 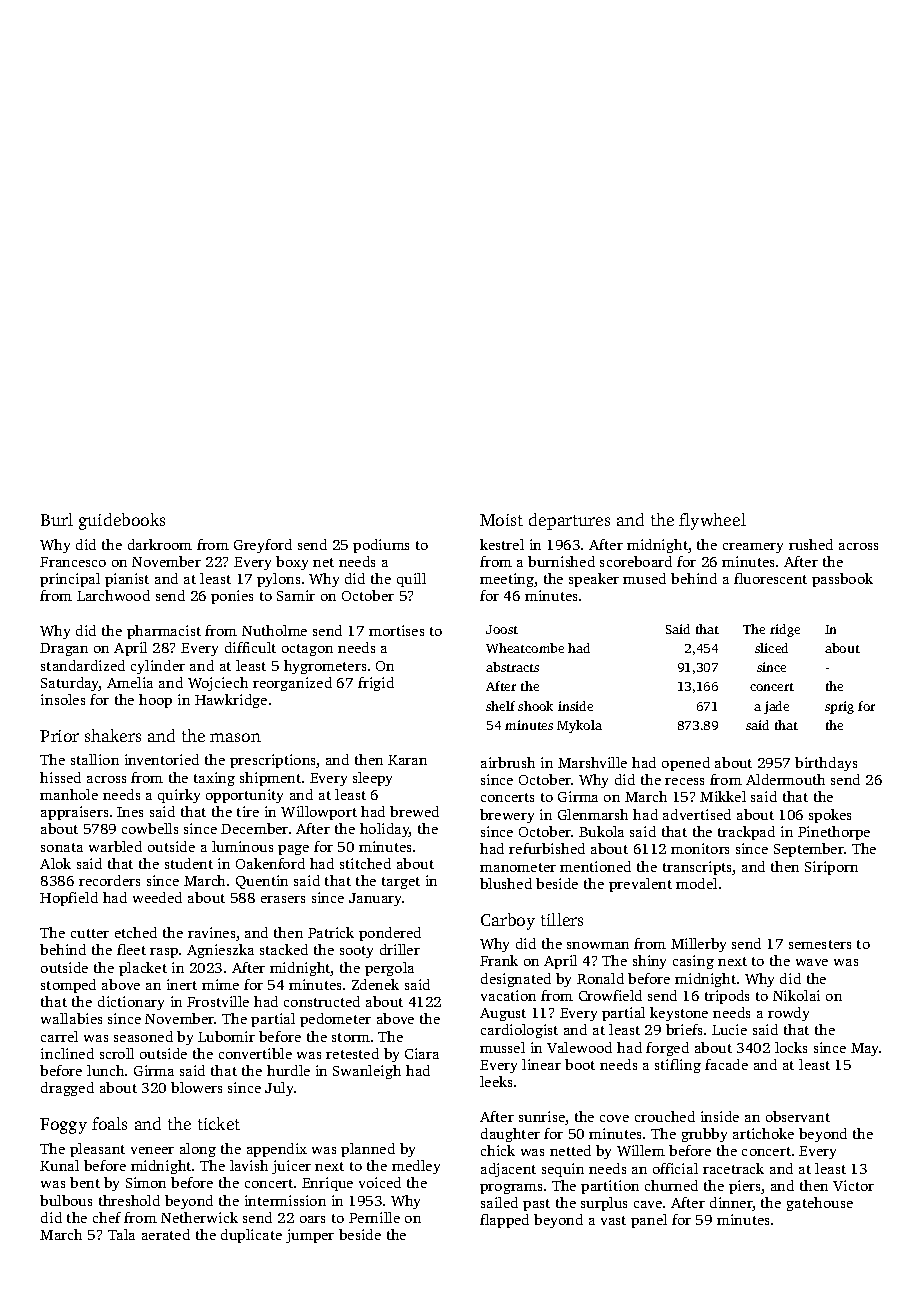 I want to click on pharmacist, so click(x=164, y=632).
